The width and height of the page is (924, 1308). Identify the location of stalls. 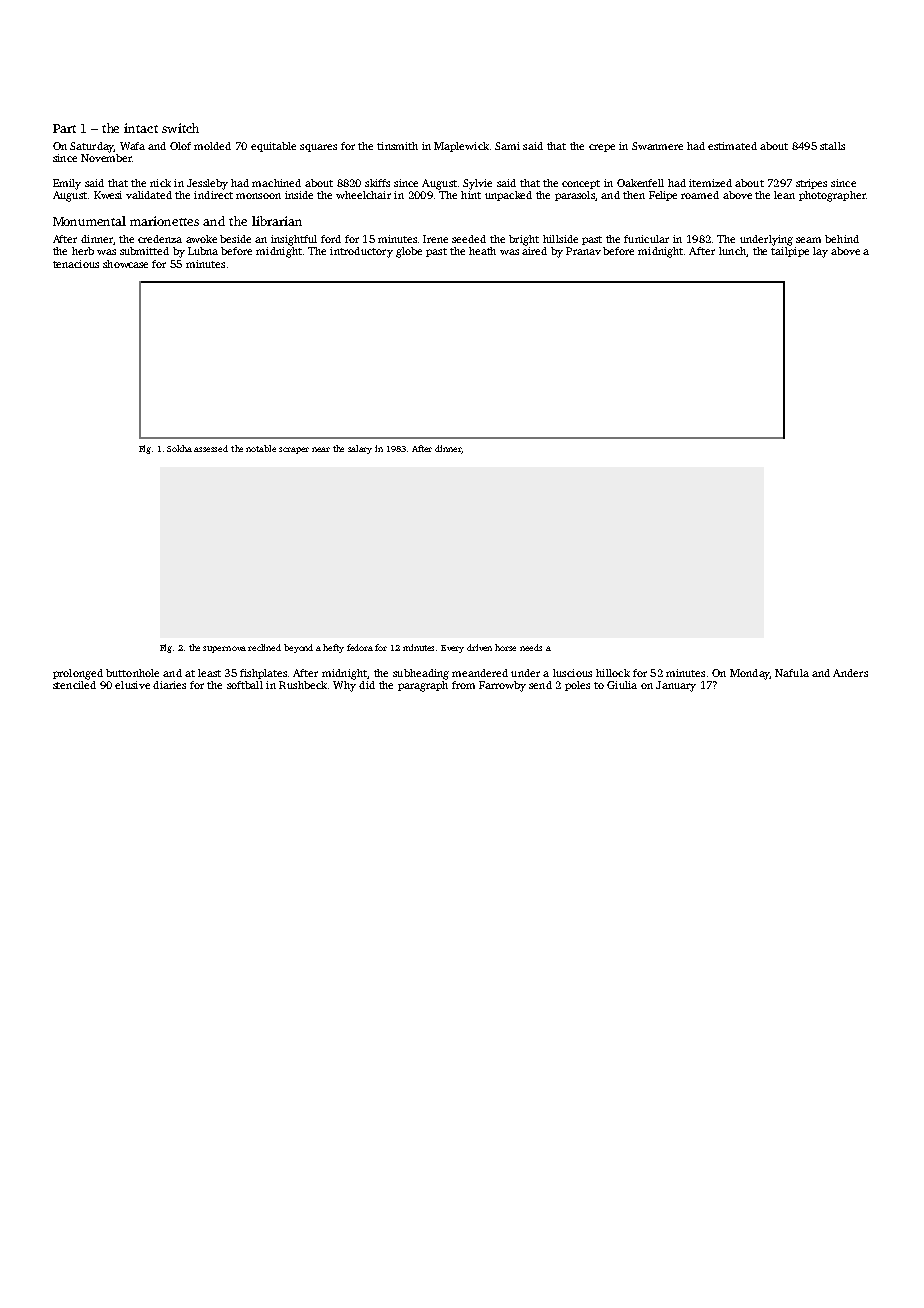
(832, 146).
